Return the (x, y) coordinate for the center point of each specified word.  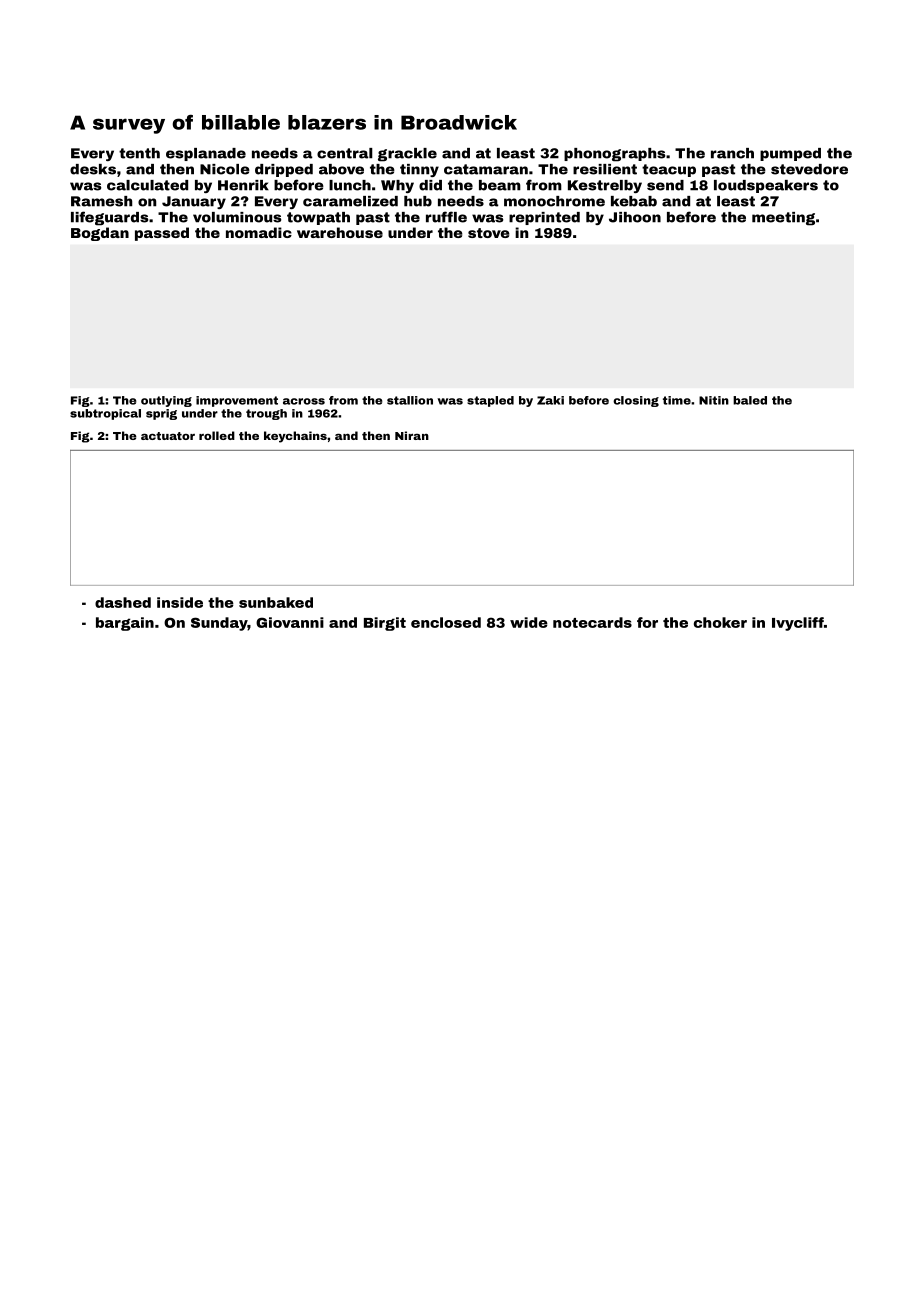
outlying (166, 401)
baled (750, 400)
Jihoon (635, 217)
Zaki (550, 400)
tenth (139, 153)
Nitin (714, 400)
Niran (412, 435)
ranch (732, 153)
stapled (490, 401)
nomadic (259, 232)
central (345, 153)
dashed (123, 602)
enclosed (446, 622)
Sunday (219, 624)
